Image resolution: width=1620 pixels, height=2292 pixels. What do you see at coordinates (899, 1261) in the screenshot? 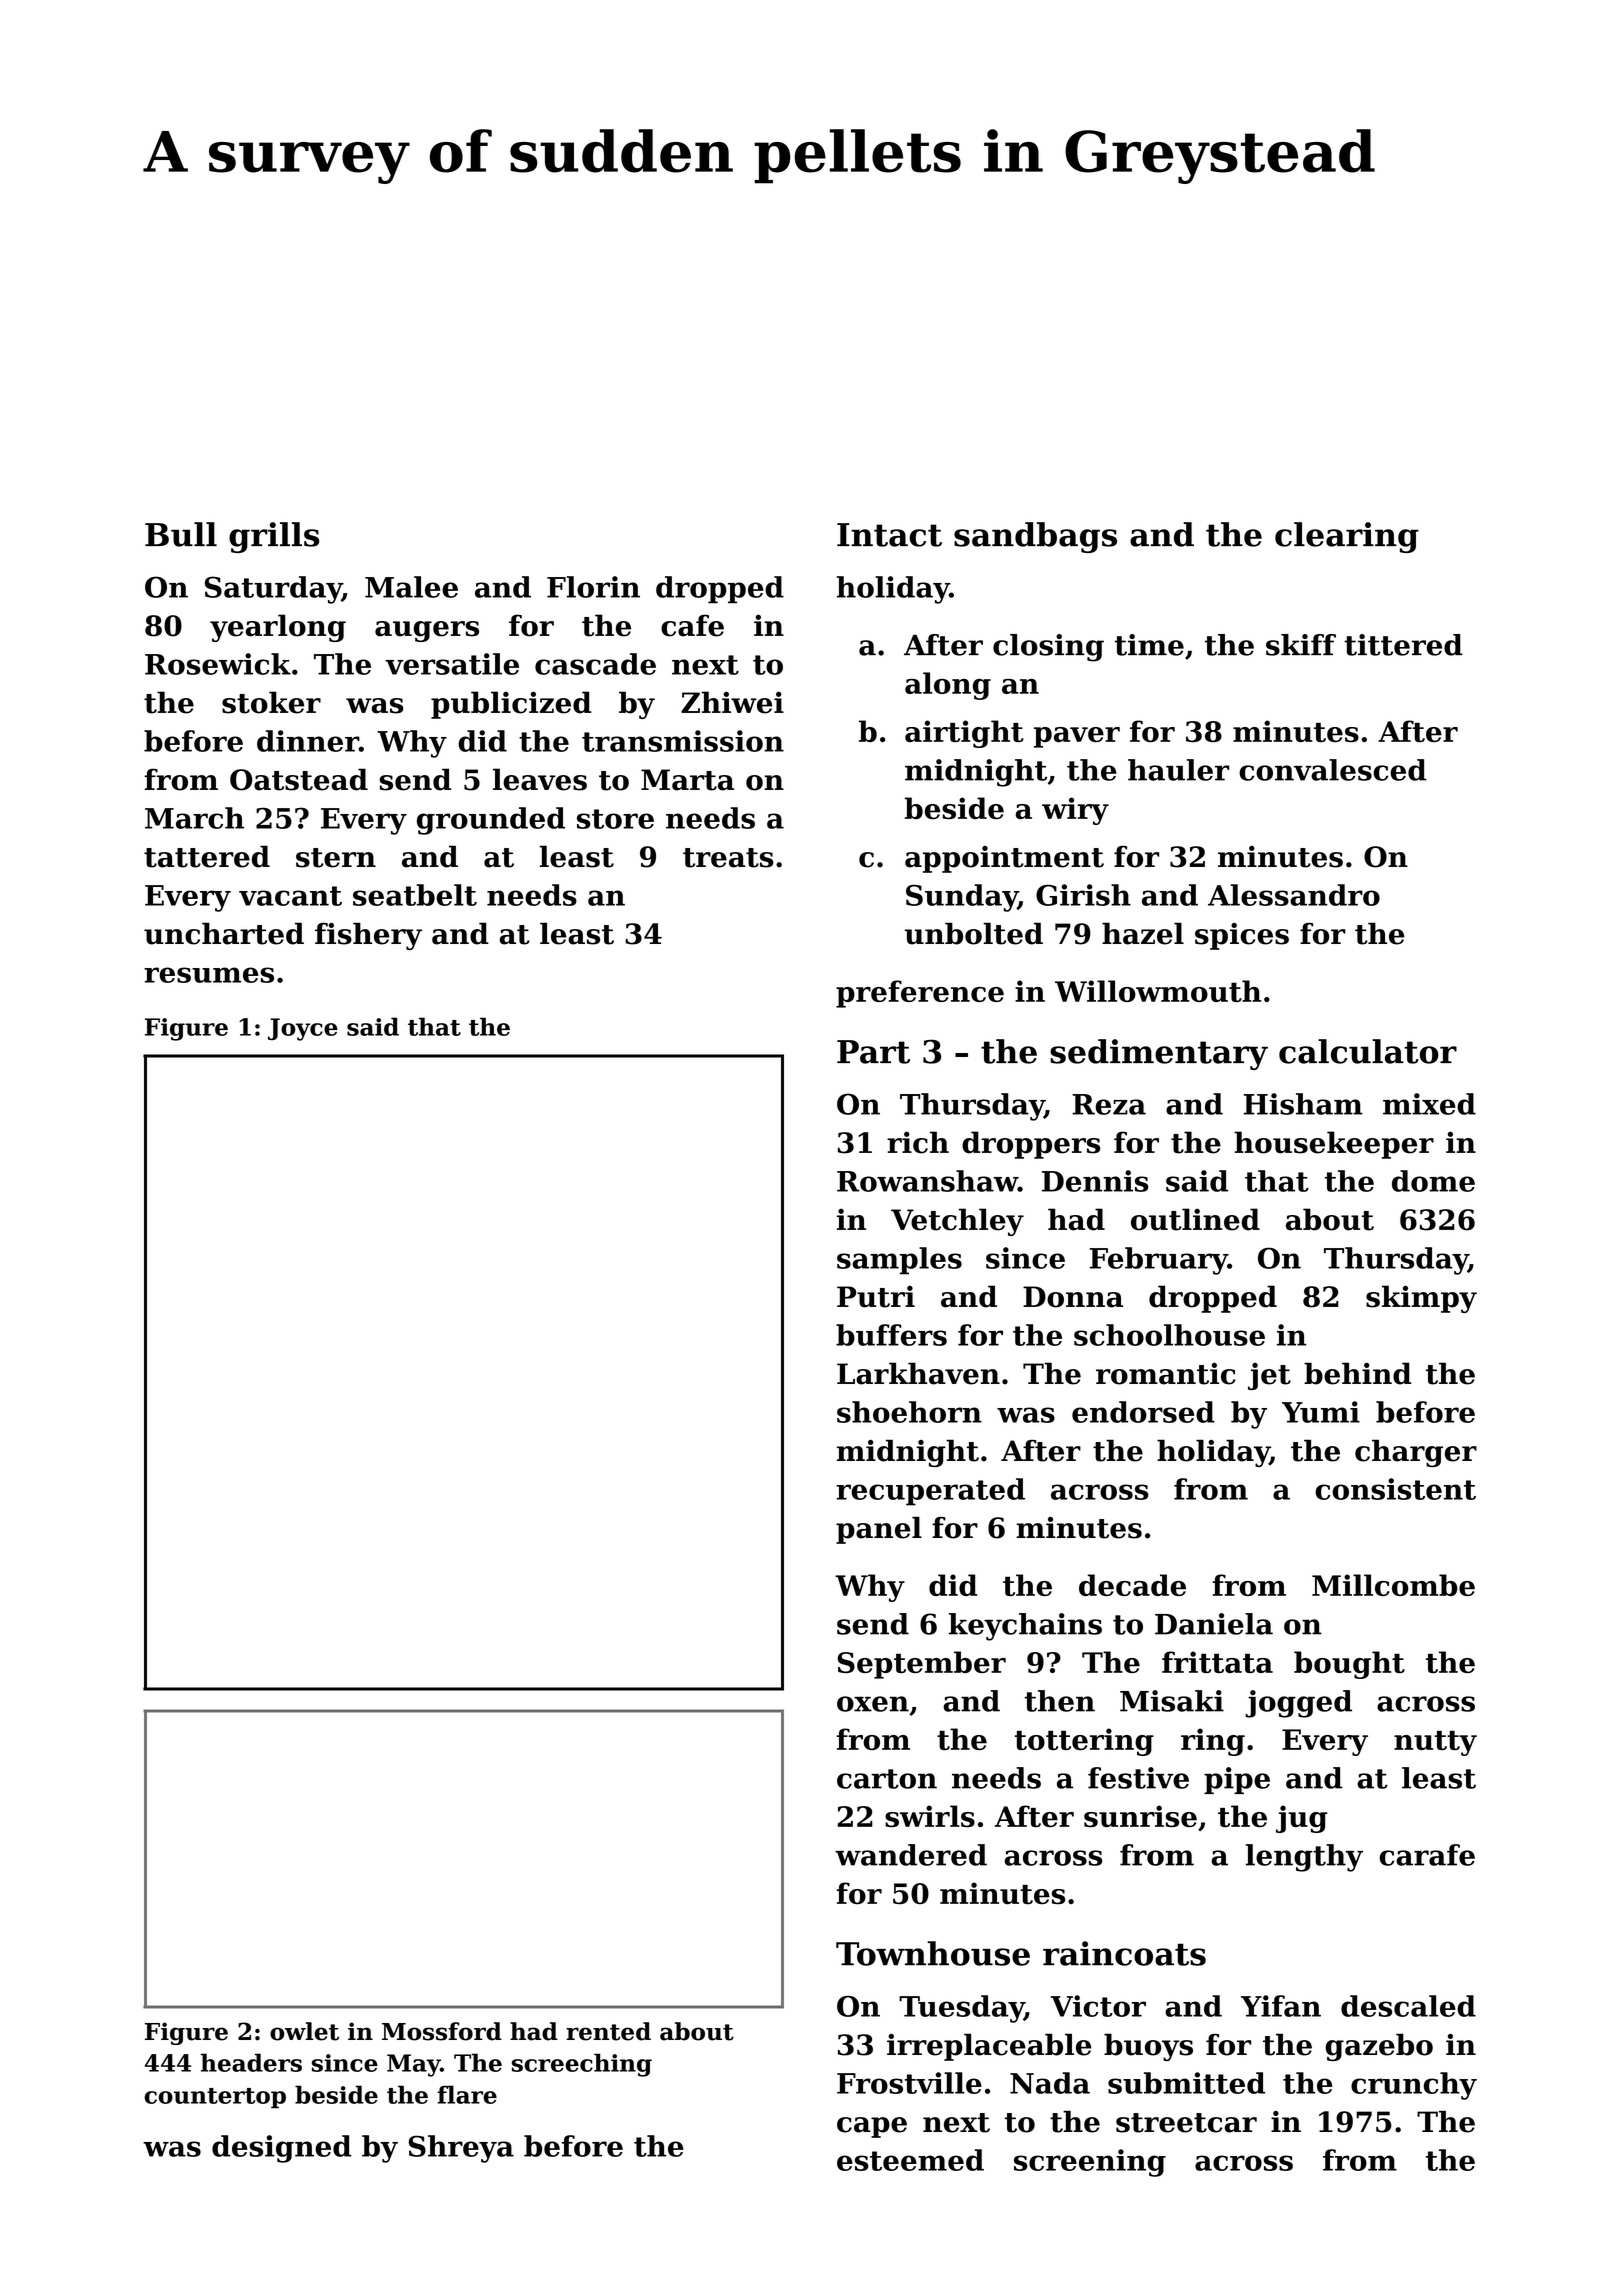
I see `samples` at bounding box center [899, 1261].
